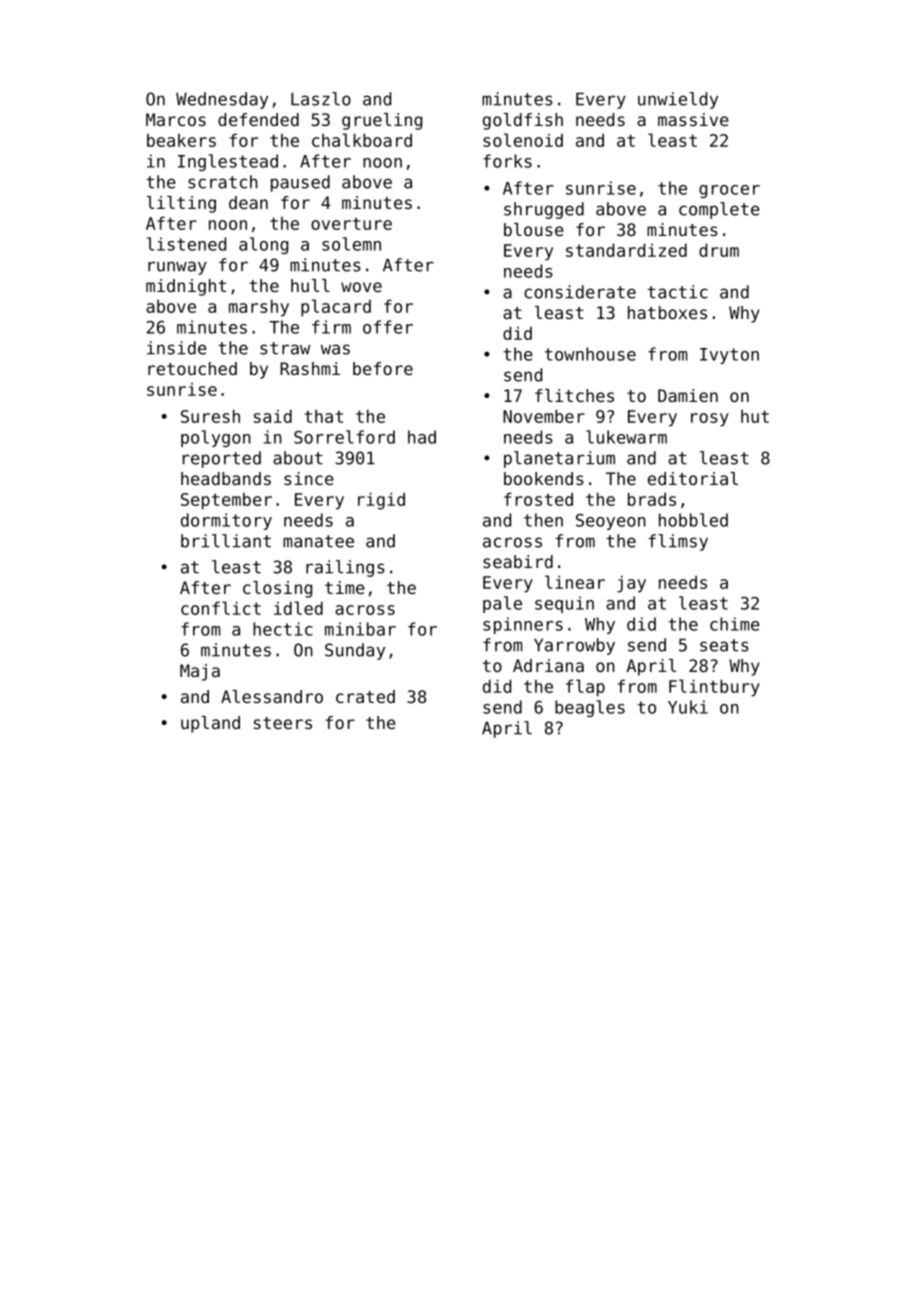 This screenshot has height=1314, width=924. Describe the element at coordinates (362, 140) in the screenshot. I see `chalkboard` at that location.
